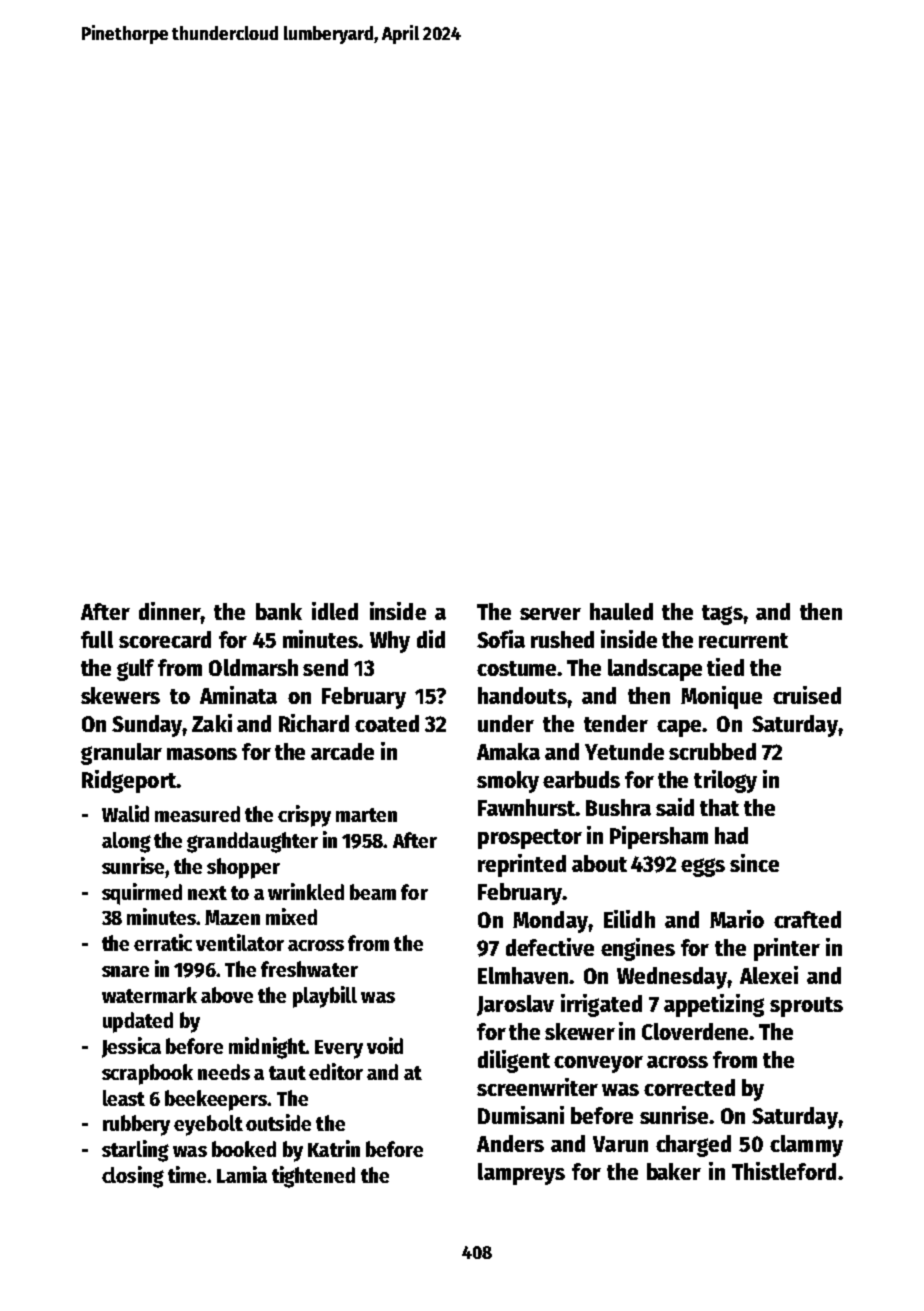  I want to click on crafted, so click(807, 919).
